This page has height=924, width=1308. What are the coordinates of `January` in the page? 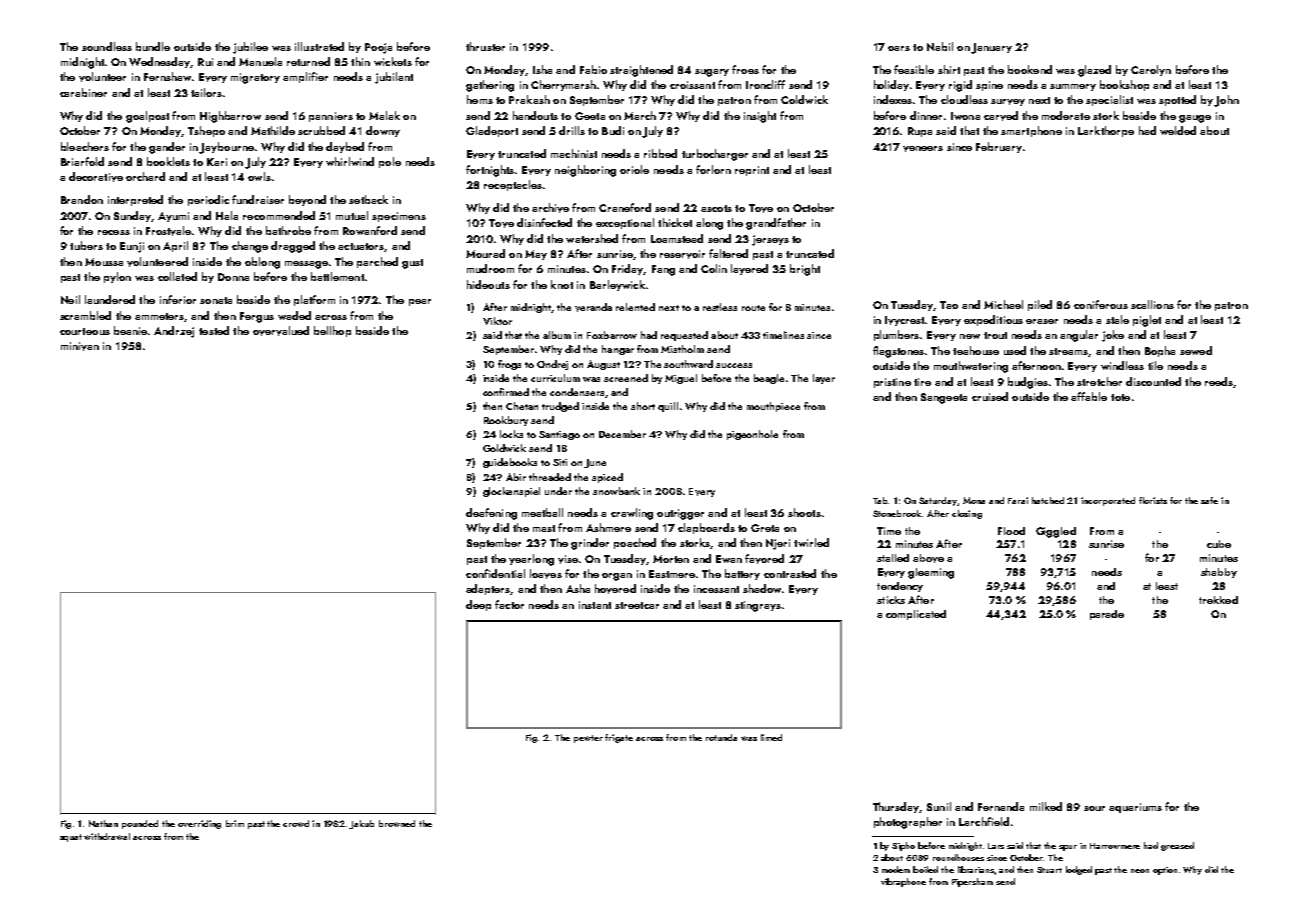 It's located at (991, 48).
